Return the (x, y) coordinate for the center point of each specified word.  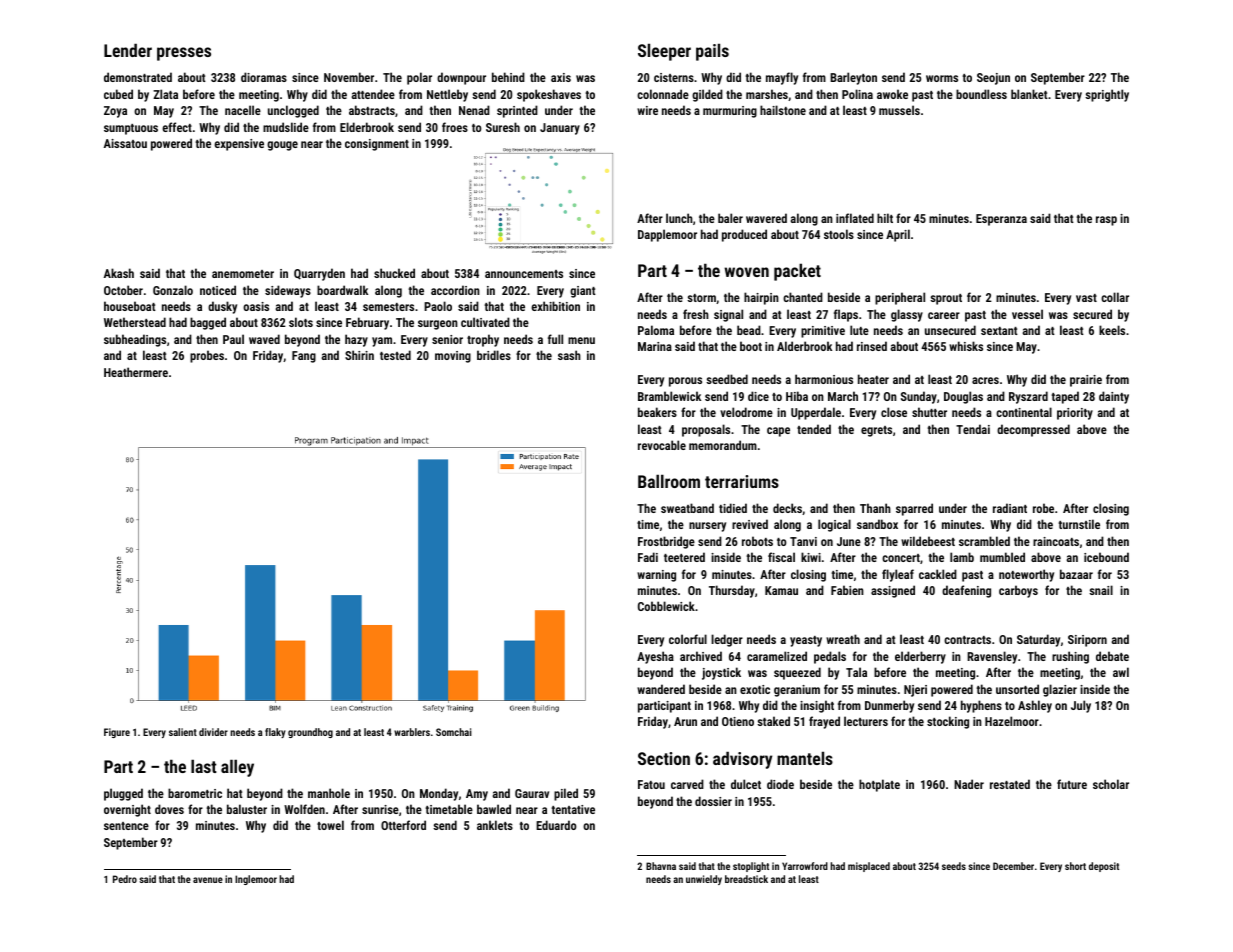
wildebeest (928, 541)
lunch (679, 218)
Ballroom (669, 481)
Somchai (454, 732)
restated (1010, 784)
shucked (394, 273)
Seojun (993, 79)
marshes (767, 94)
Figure (117, 733)
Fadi (648, 557)
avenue (208, 880)
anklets (495, 825)
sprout (946, 299)
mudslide (286, 127)
